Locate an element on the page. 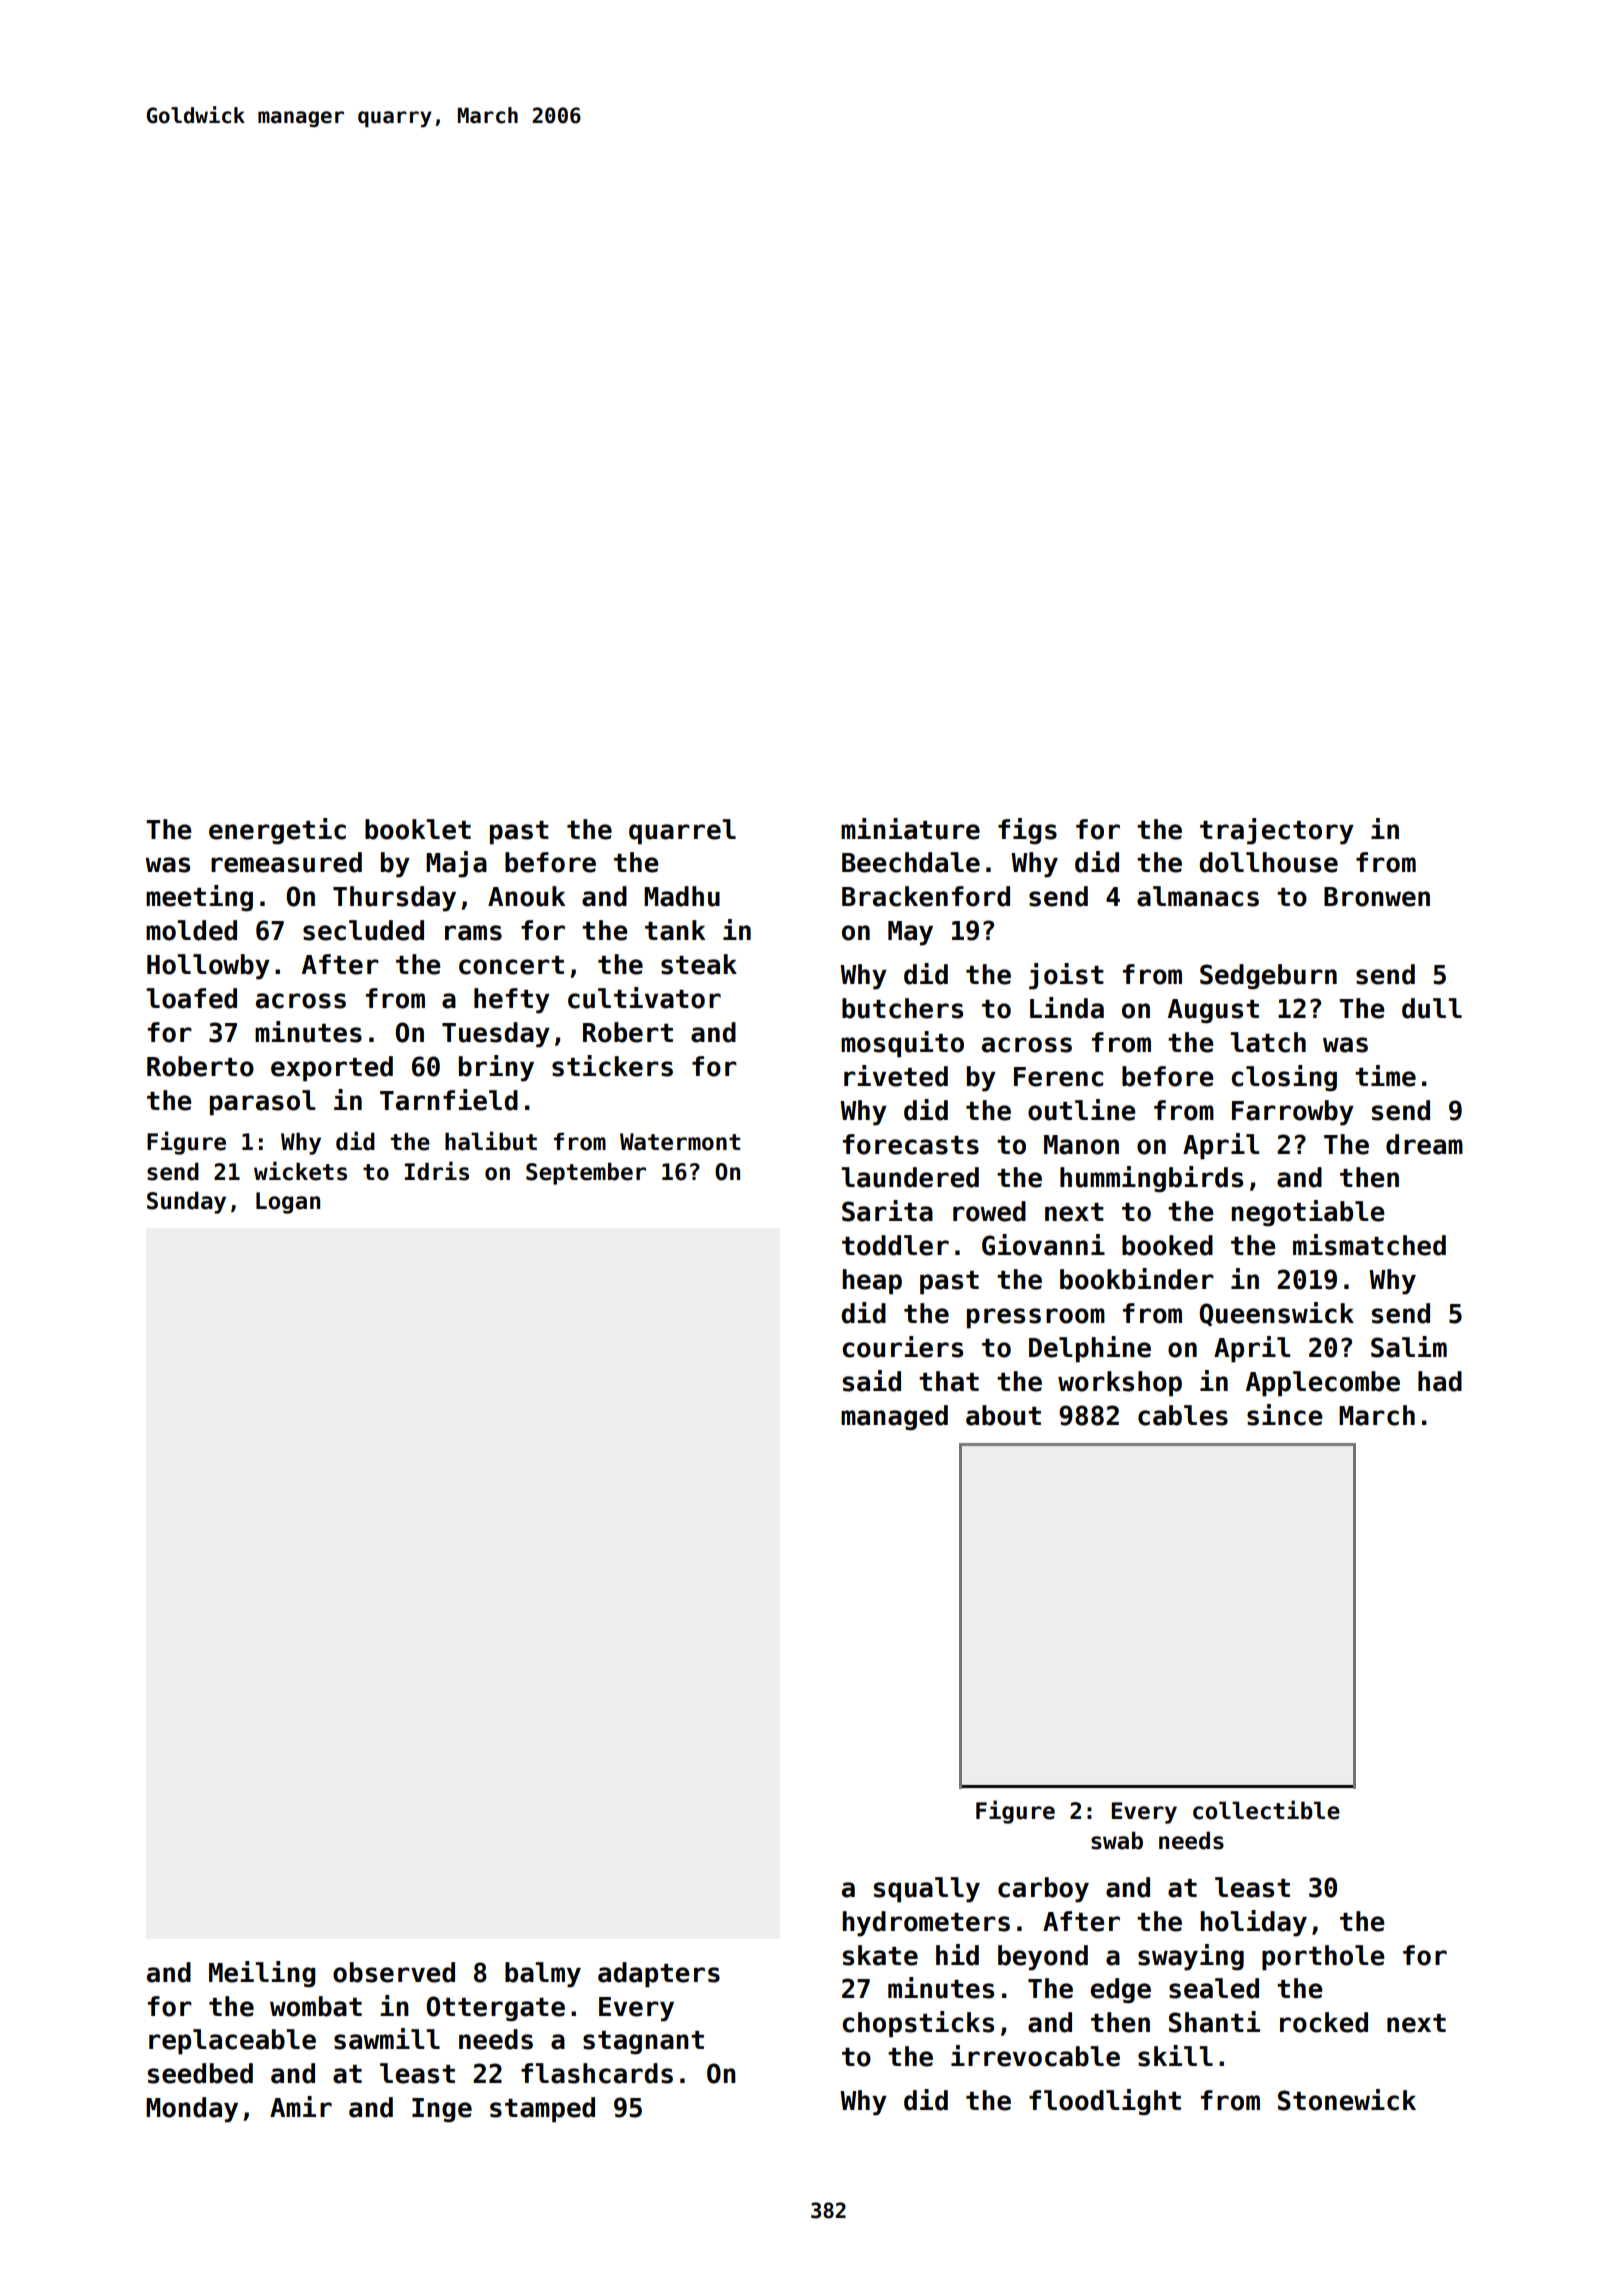  said is located at coordinates (872, 1381).
